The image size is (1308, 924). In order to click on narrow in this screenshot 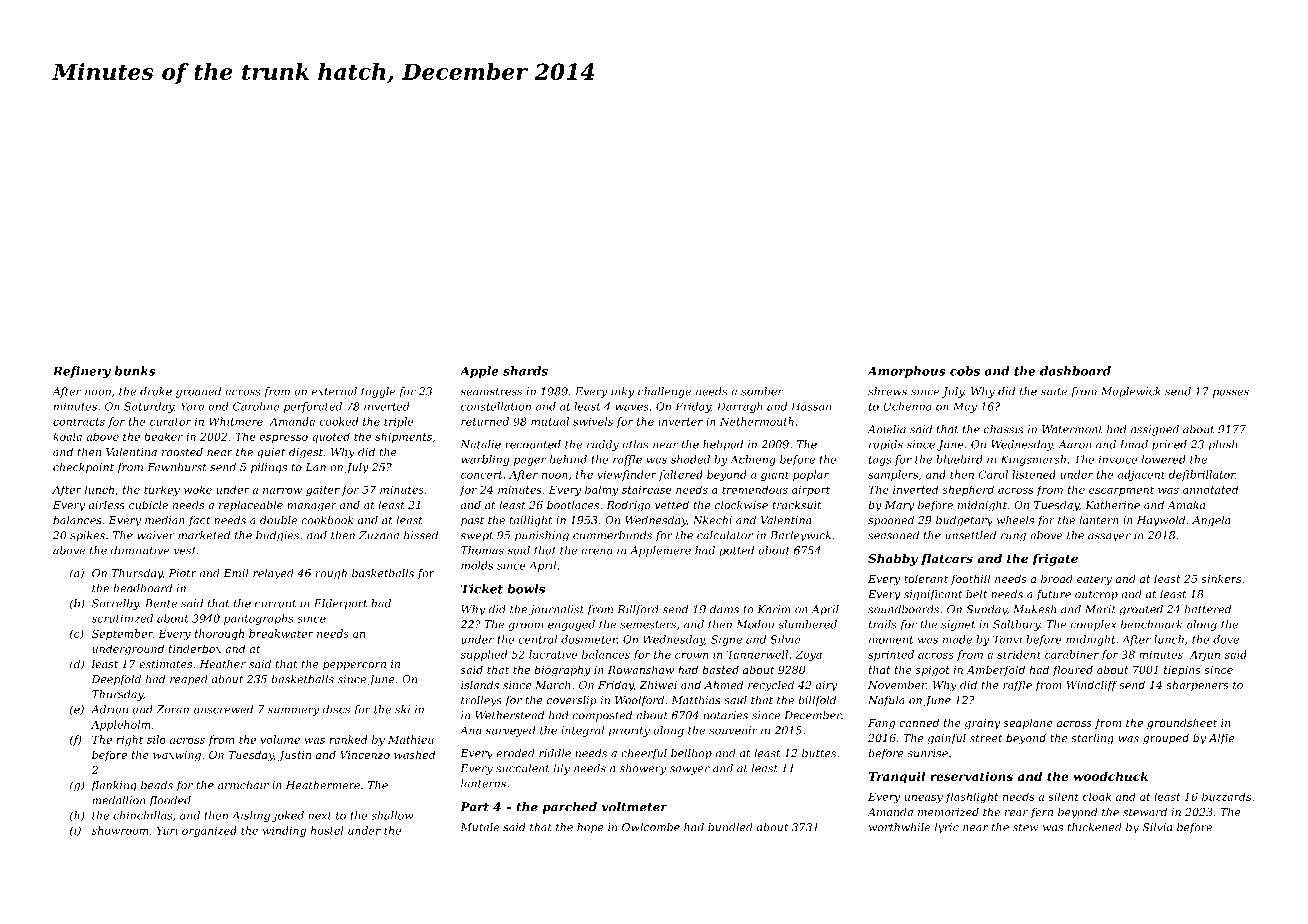, I will do `click(282, 491)`.
